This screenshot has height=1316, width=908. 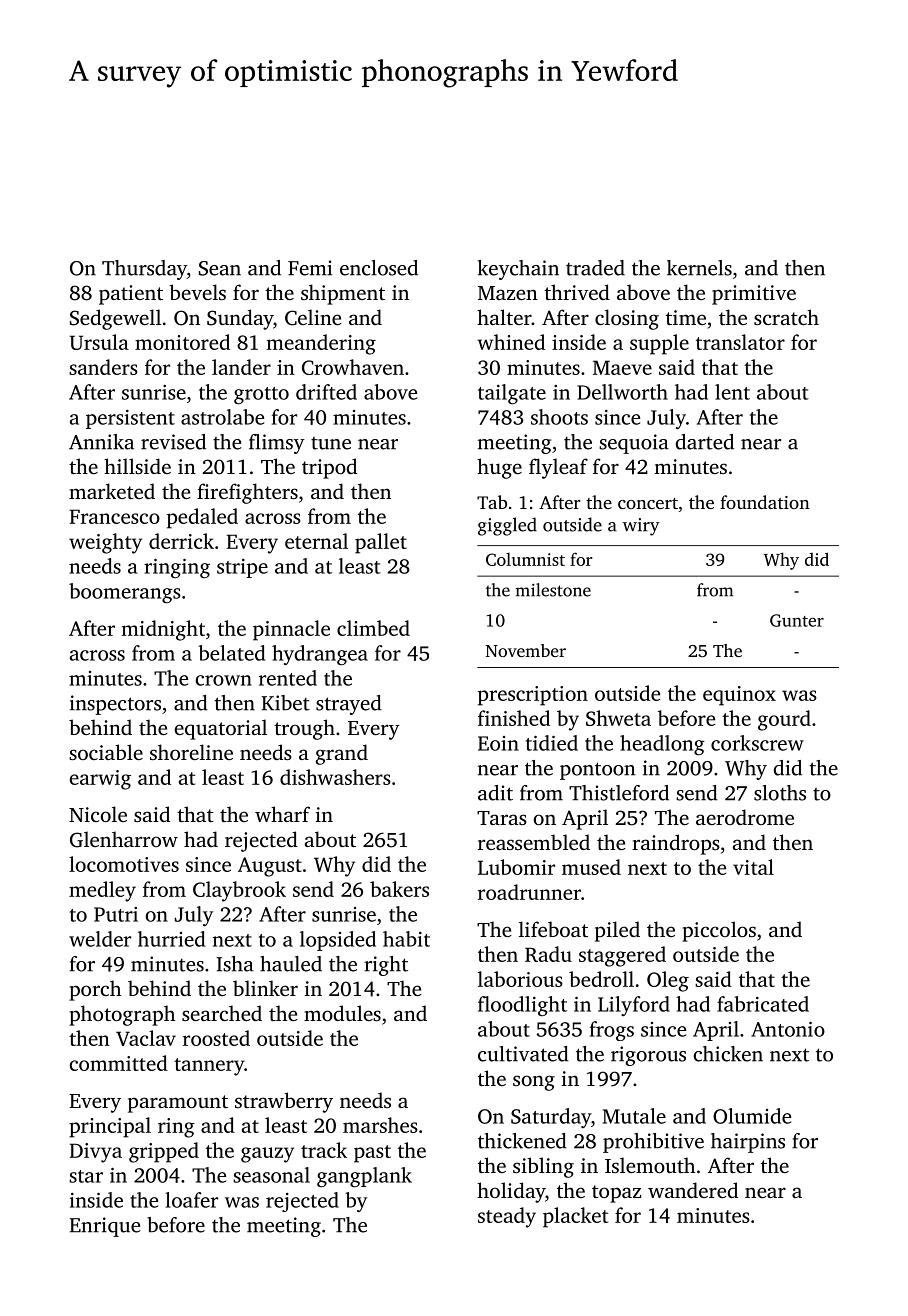 I want to click on reassembled, so click(x=534, y=842).
